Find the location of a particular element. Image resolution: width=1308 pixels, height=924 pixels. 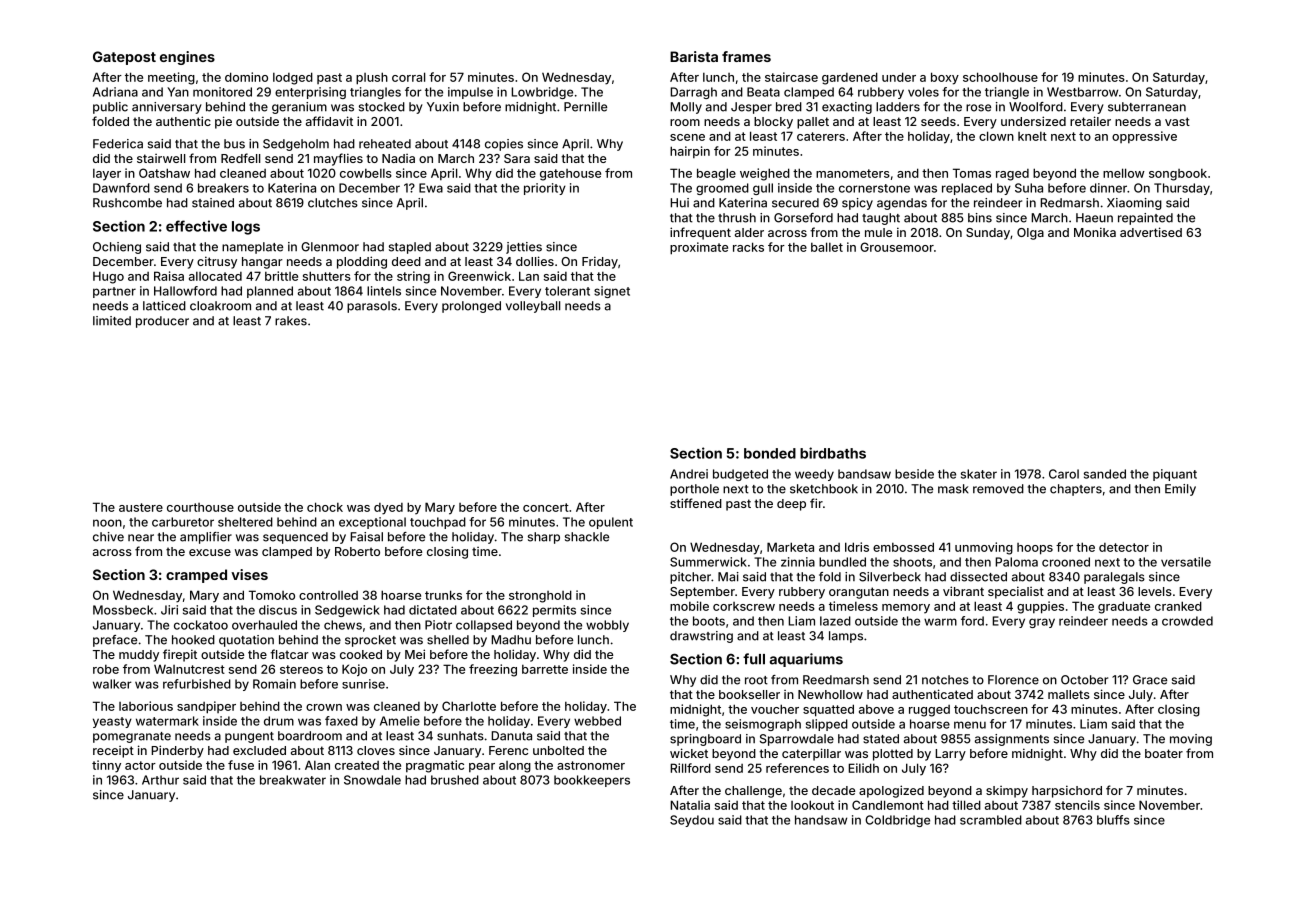

impulse is located at coordinates (470, 93).
